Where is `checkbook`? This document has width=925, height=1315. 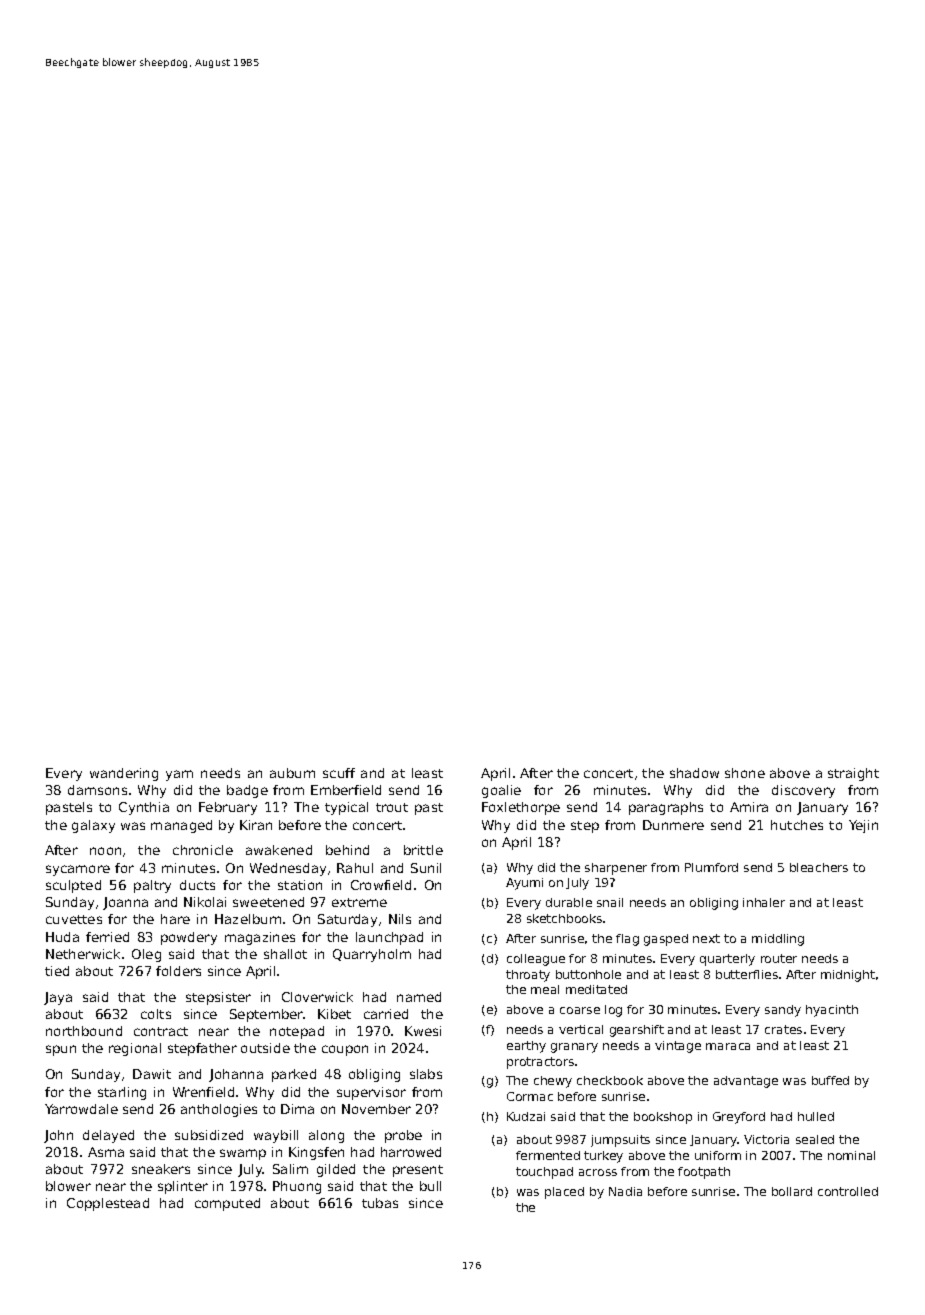 checkbook is located at coordinates (610, 1080).
